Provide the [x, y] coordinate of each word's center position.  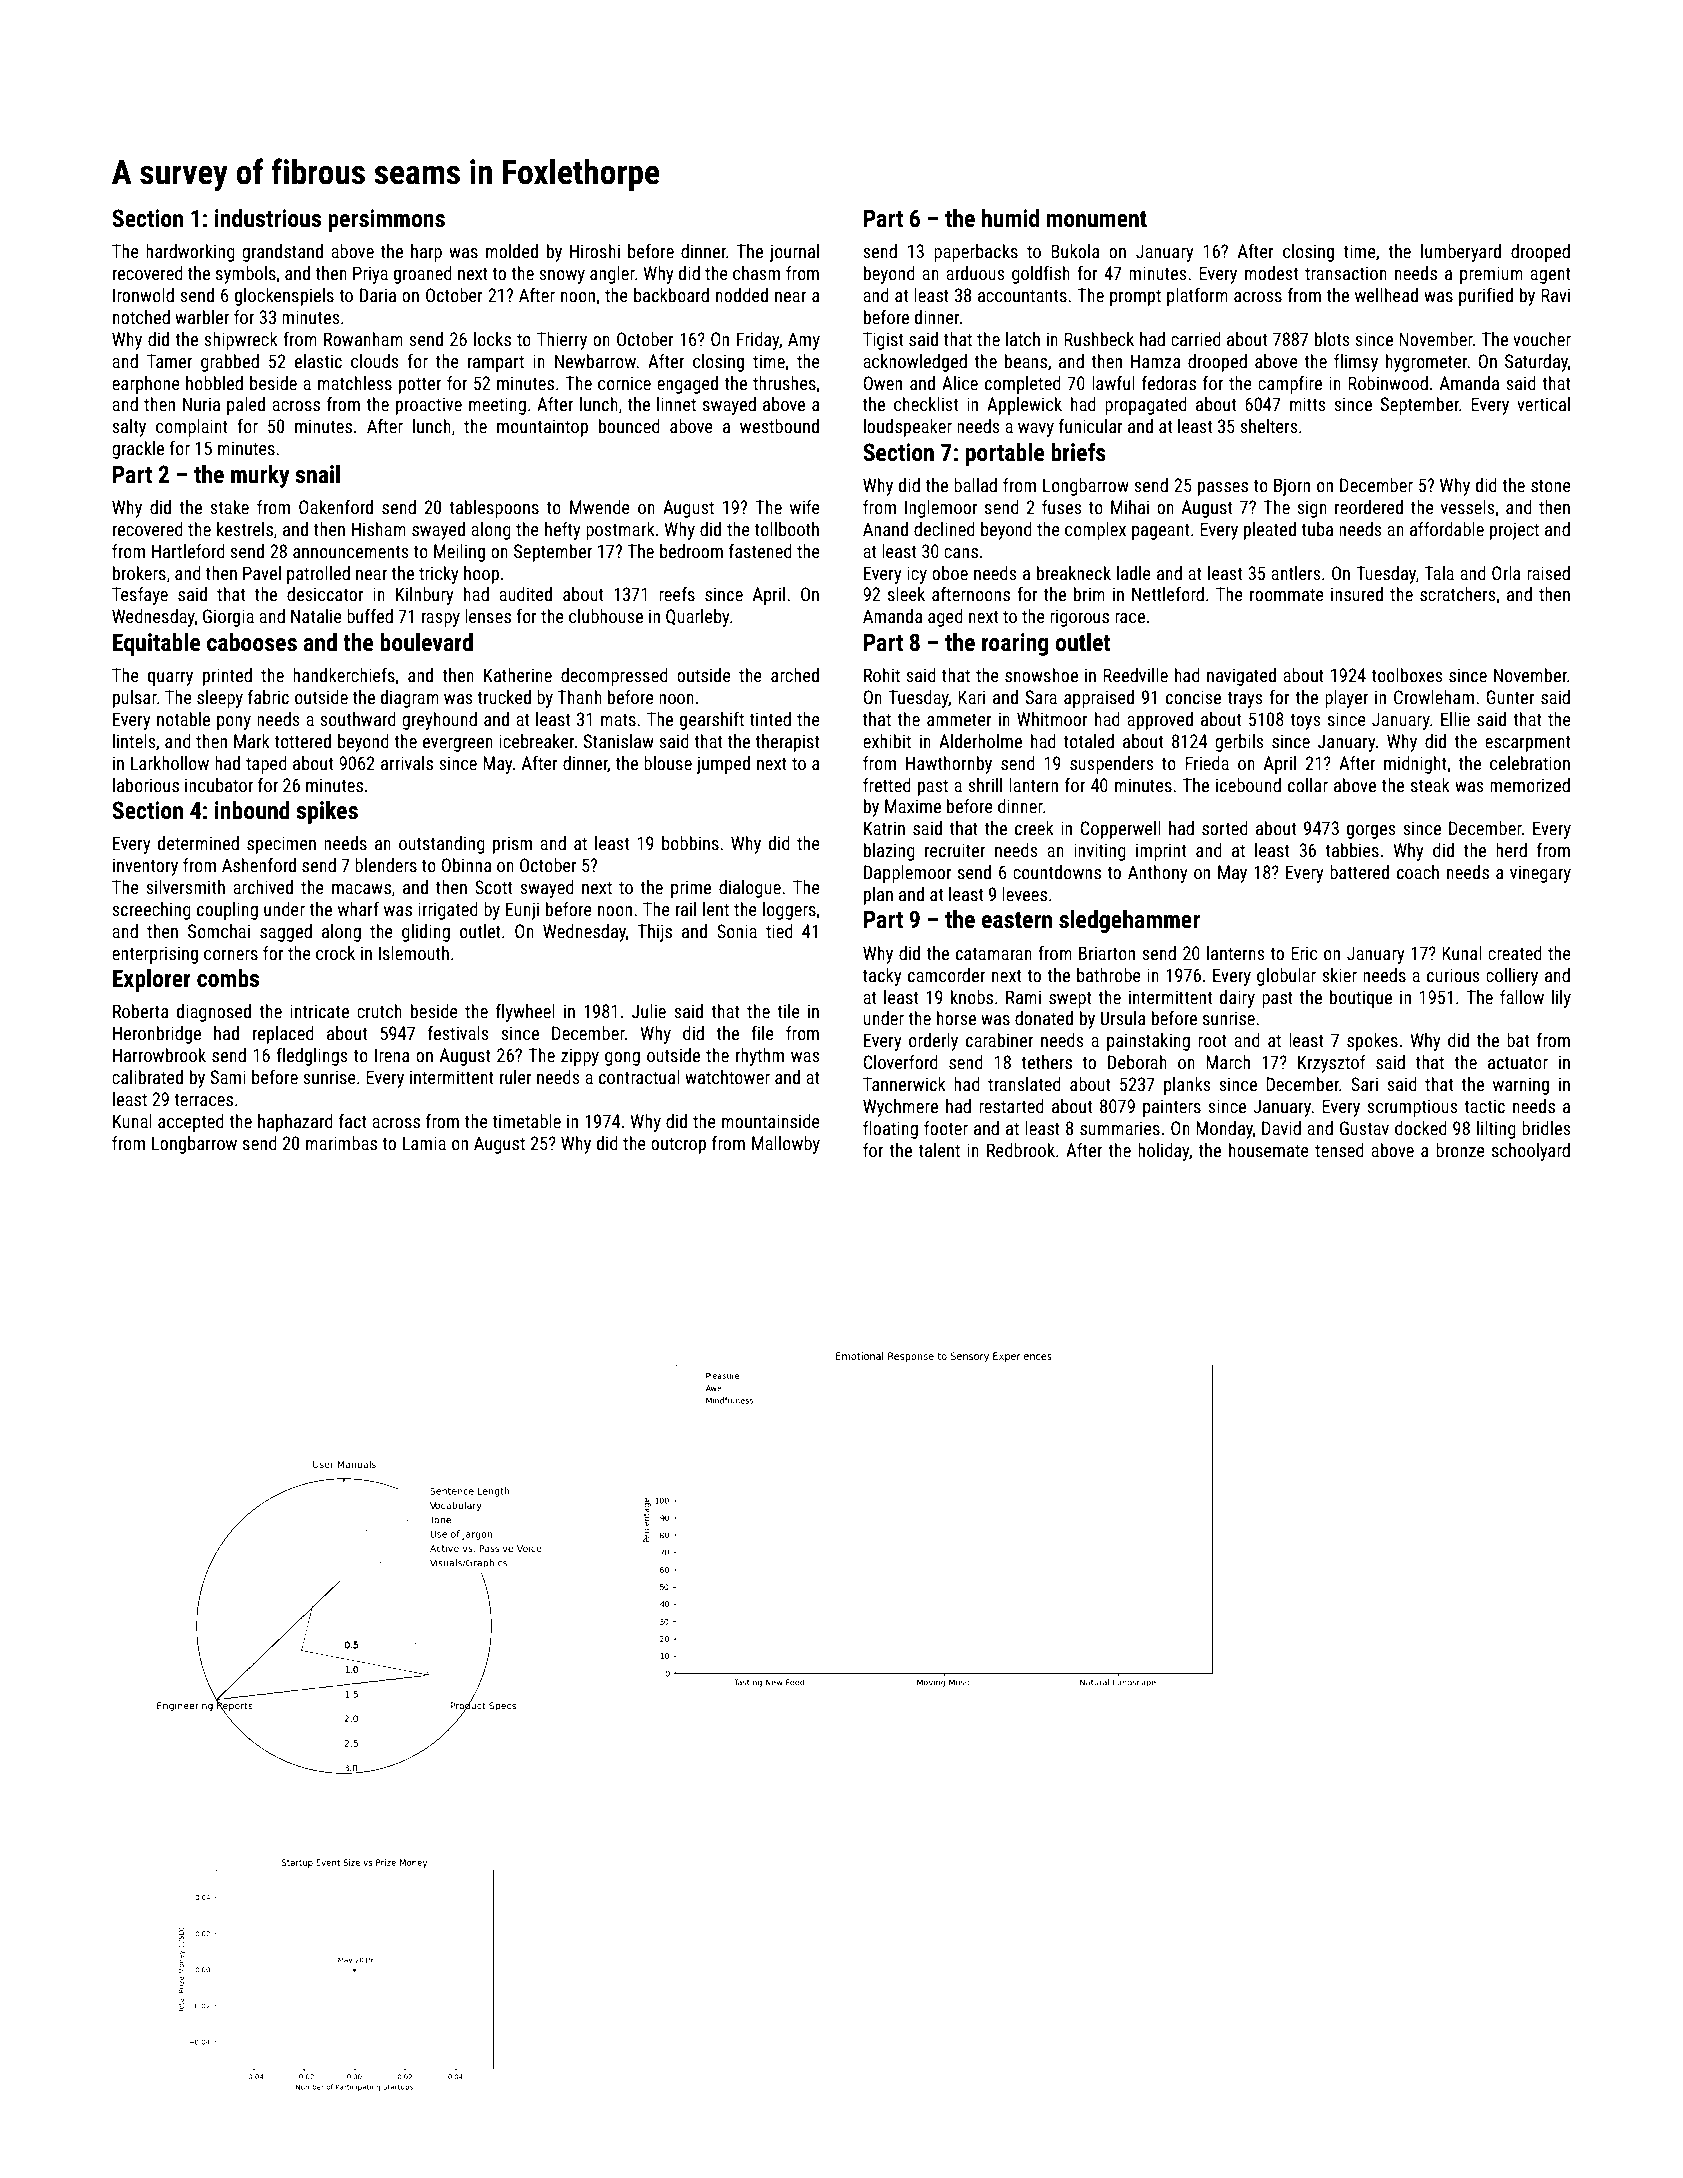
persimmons [386, 220]
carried [1196, 339]
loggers [789, 911]
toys [1305, 722]
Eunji [522, 911]
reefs [677, 594]
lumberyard [1461, 253]
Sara [1041, 697]
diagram [410, 699]
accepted [191, 1123]
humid [1010, 218]
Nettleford [1168, 594]
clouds [375, 361]
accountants [1022, 296]
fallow [1522, 997]
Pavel [262, 573]
